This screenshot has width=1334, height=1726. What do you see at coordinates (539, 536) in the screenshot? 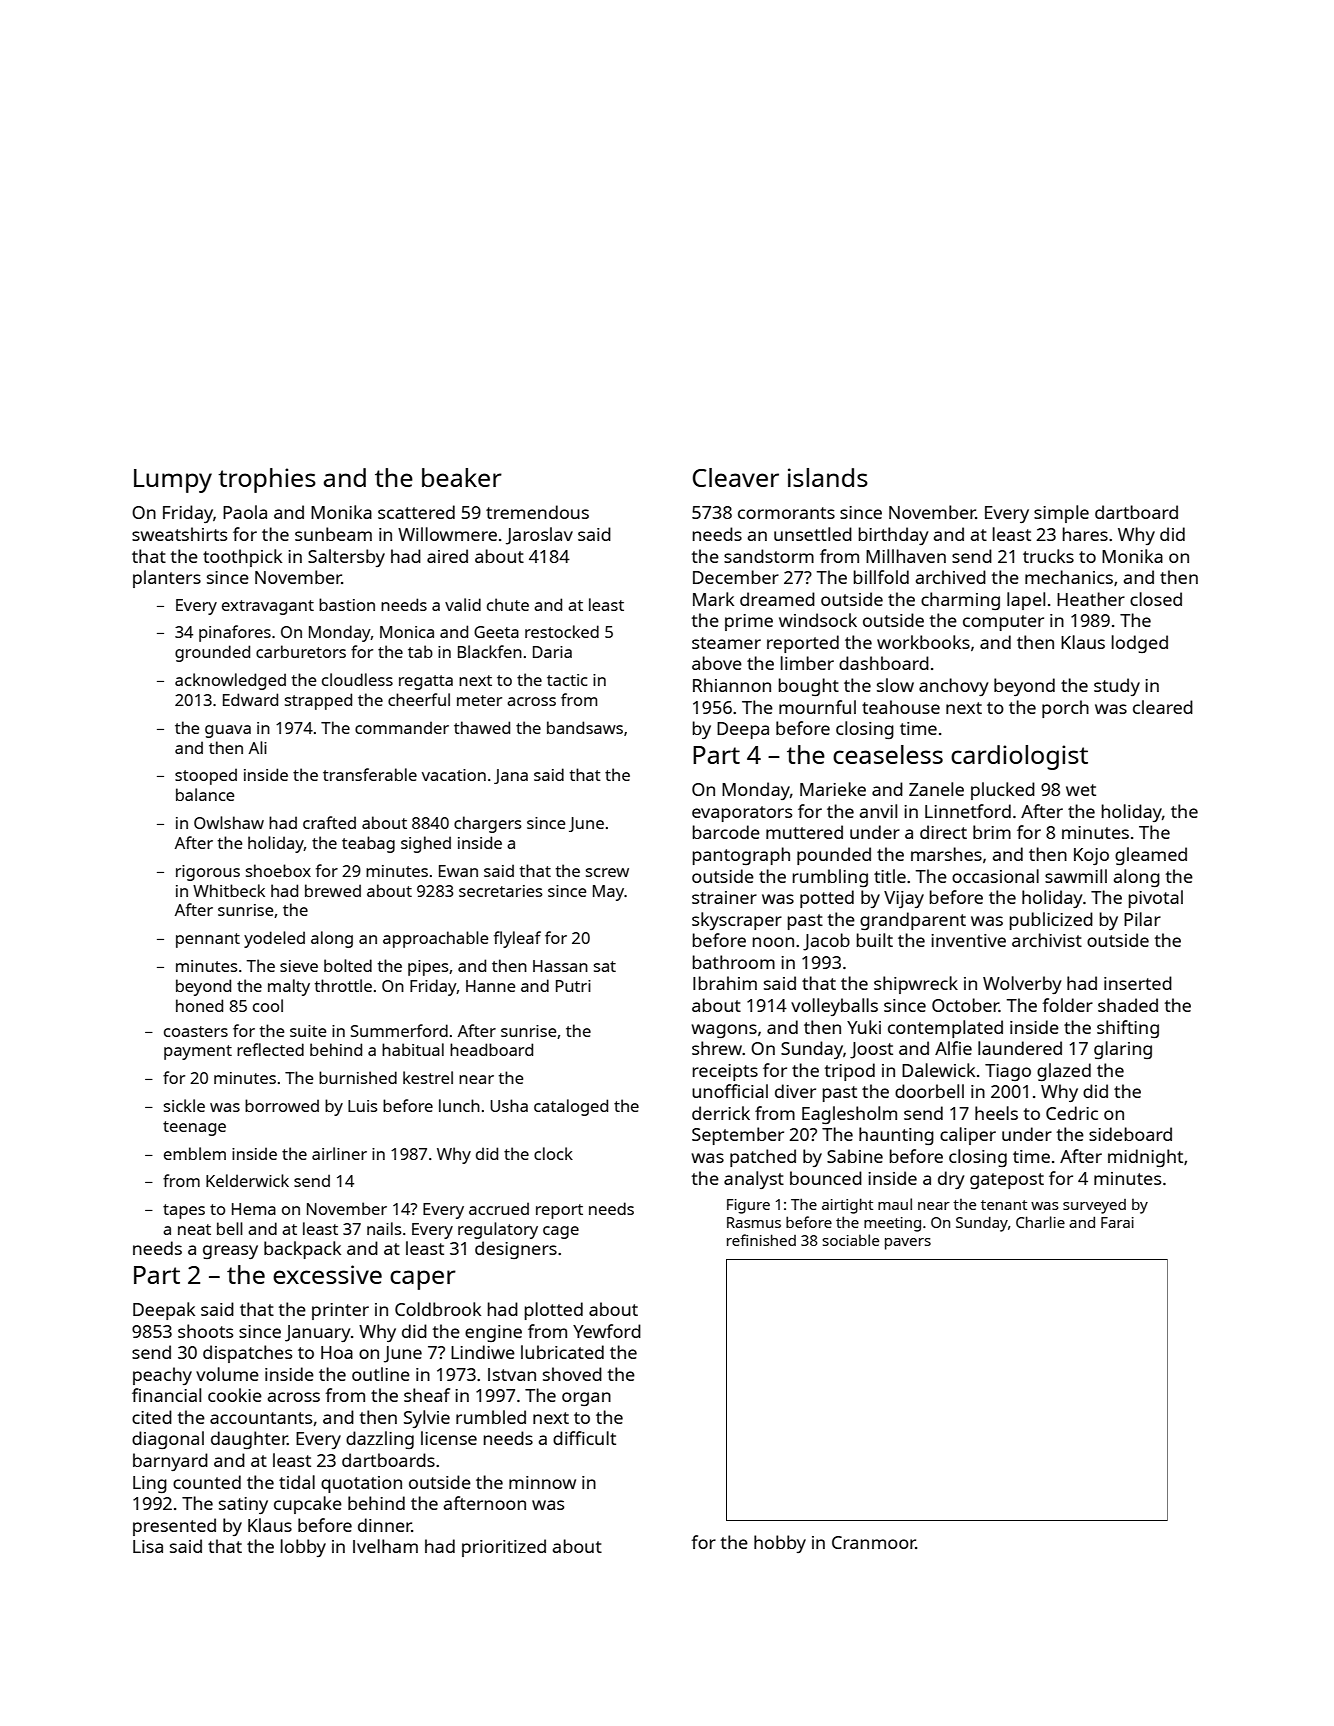
I see `Jaroslav` at bounding box center [539, 536].
